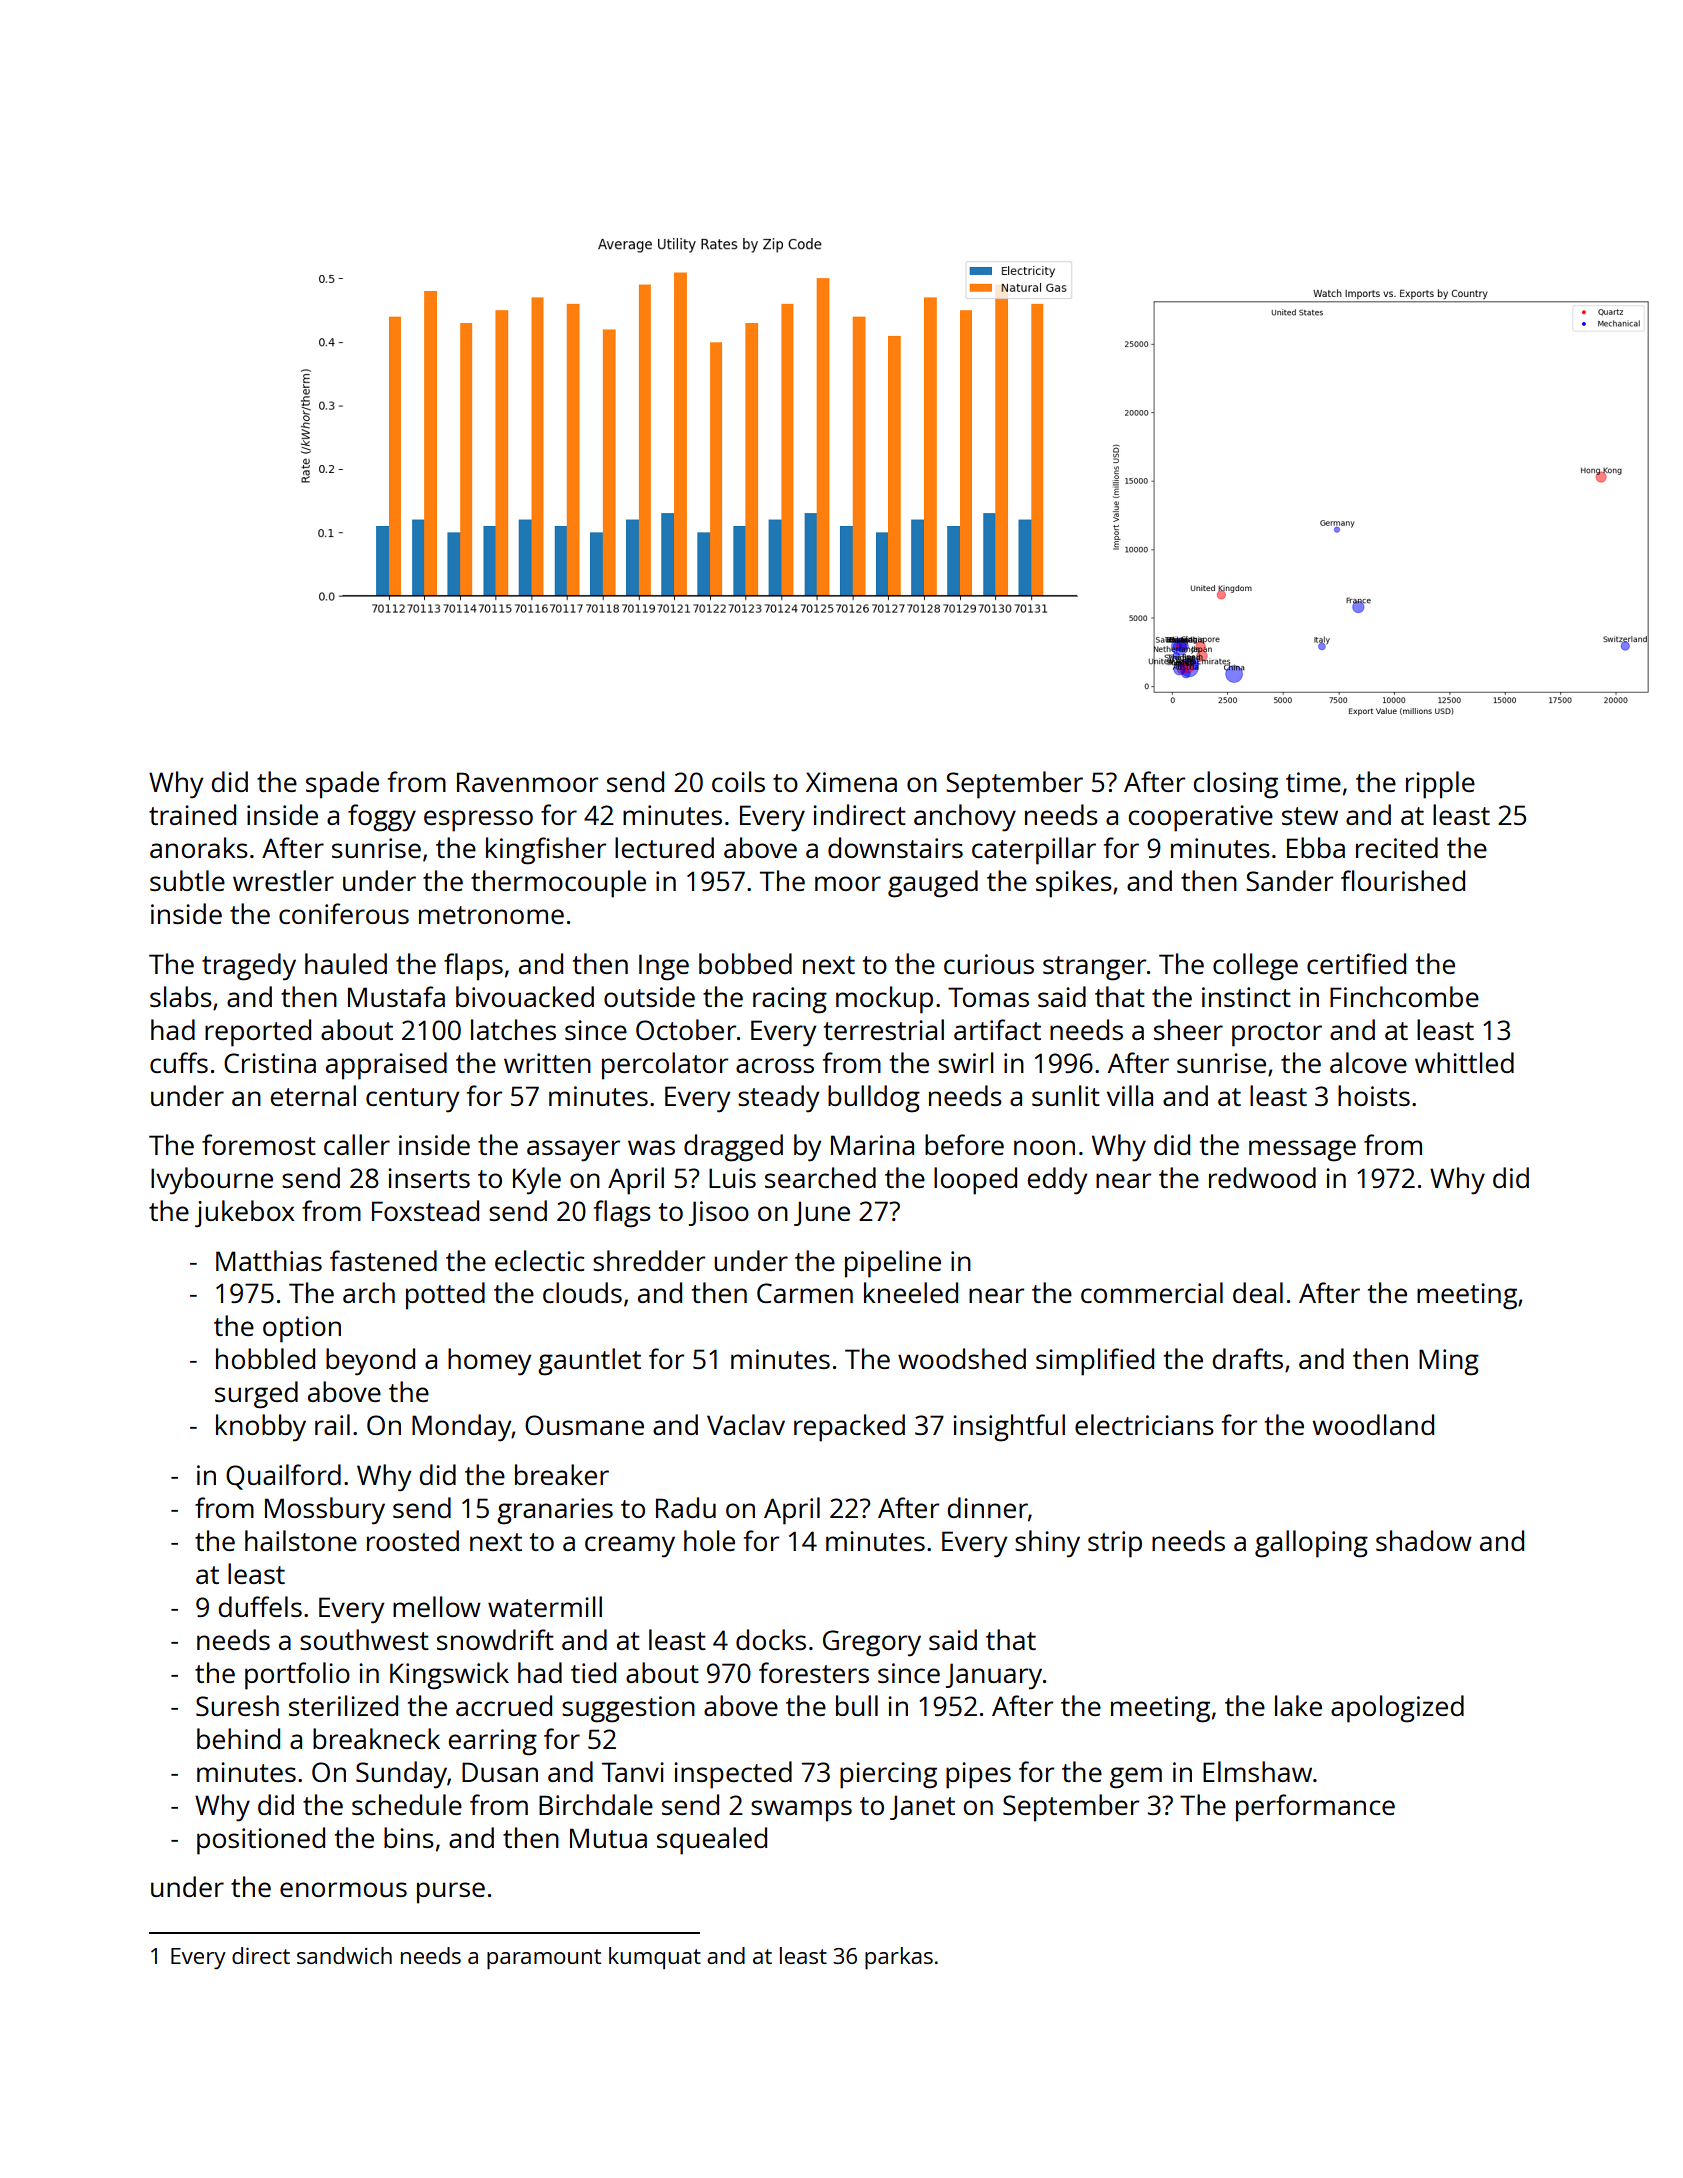 This screenshot has width=1683, height=2178. Describe the element at coordinates (1464, 1062) in the screenshot. I see `whittled` at that location.
